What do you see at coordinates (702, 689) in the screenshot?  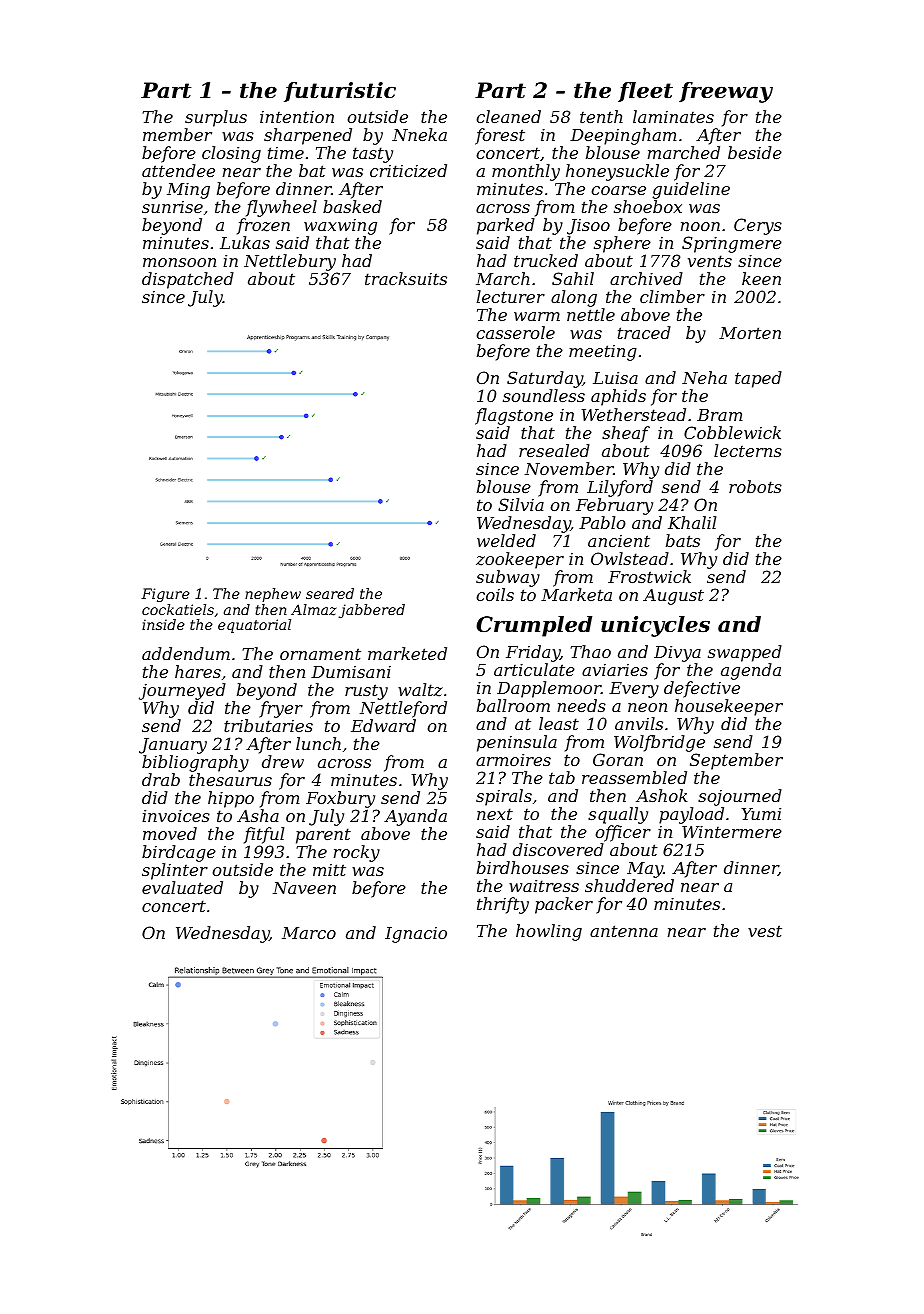 I see `defective` at bounding box center [702, 689].
